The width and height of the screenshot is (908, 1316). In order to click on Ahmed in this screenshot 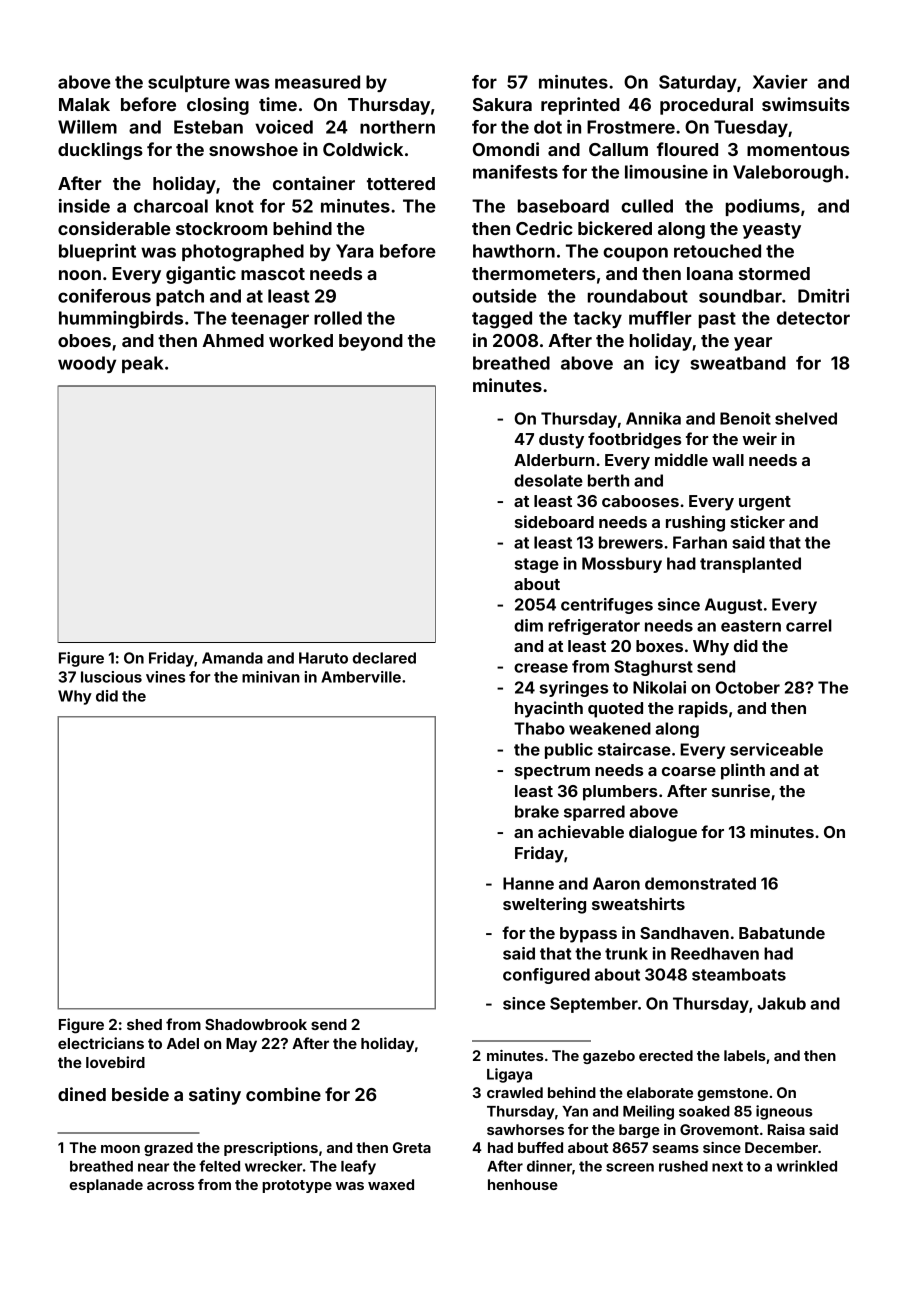, I will do `click(233, 340)`.
